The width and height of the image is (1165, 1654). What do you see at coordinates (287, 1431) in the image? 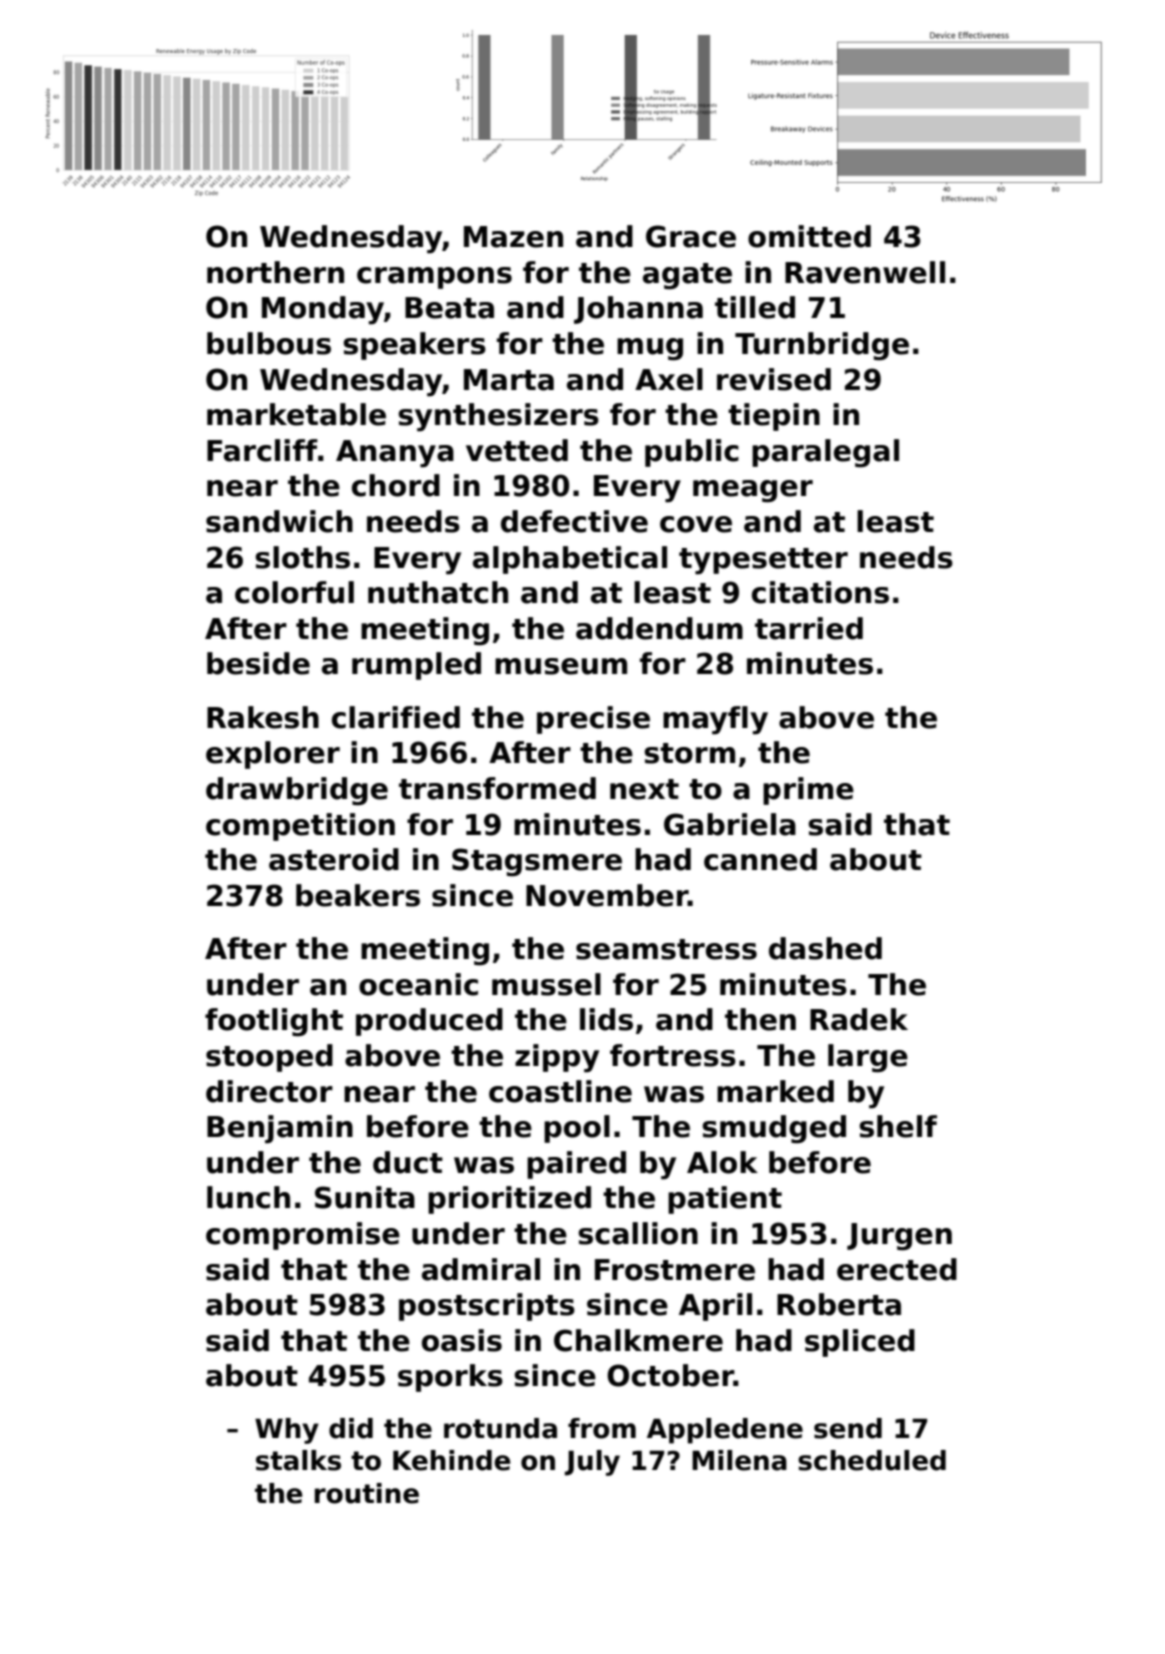
I see `Why` at bounding box center [287, 1431].
